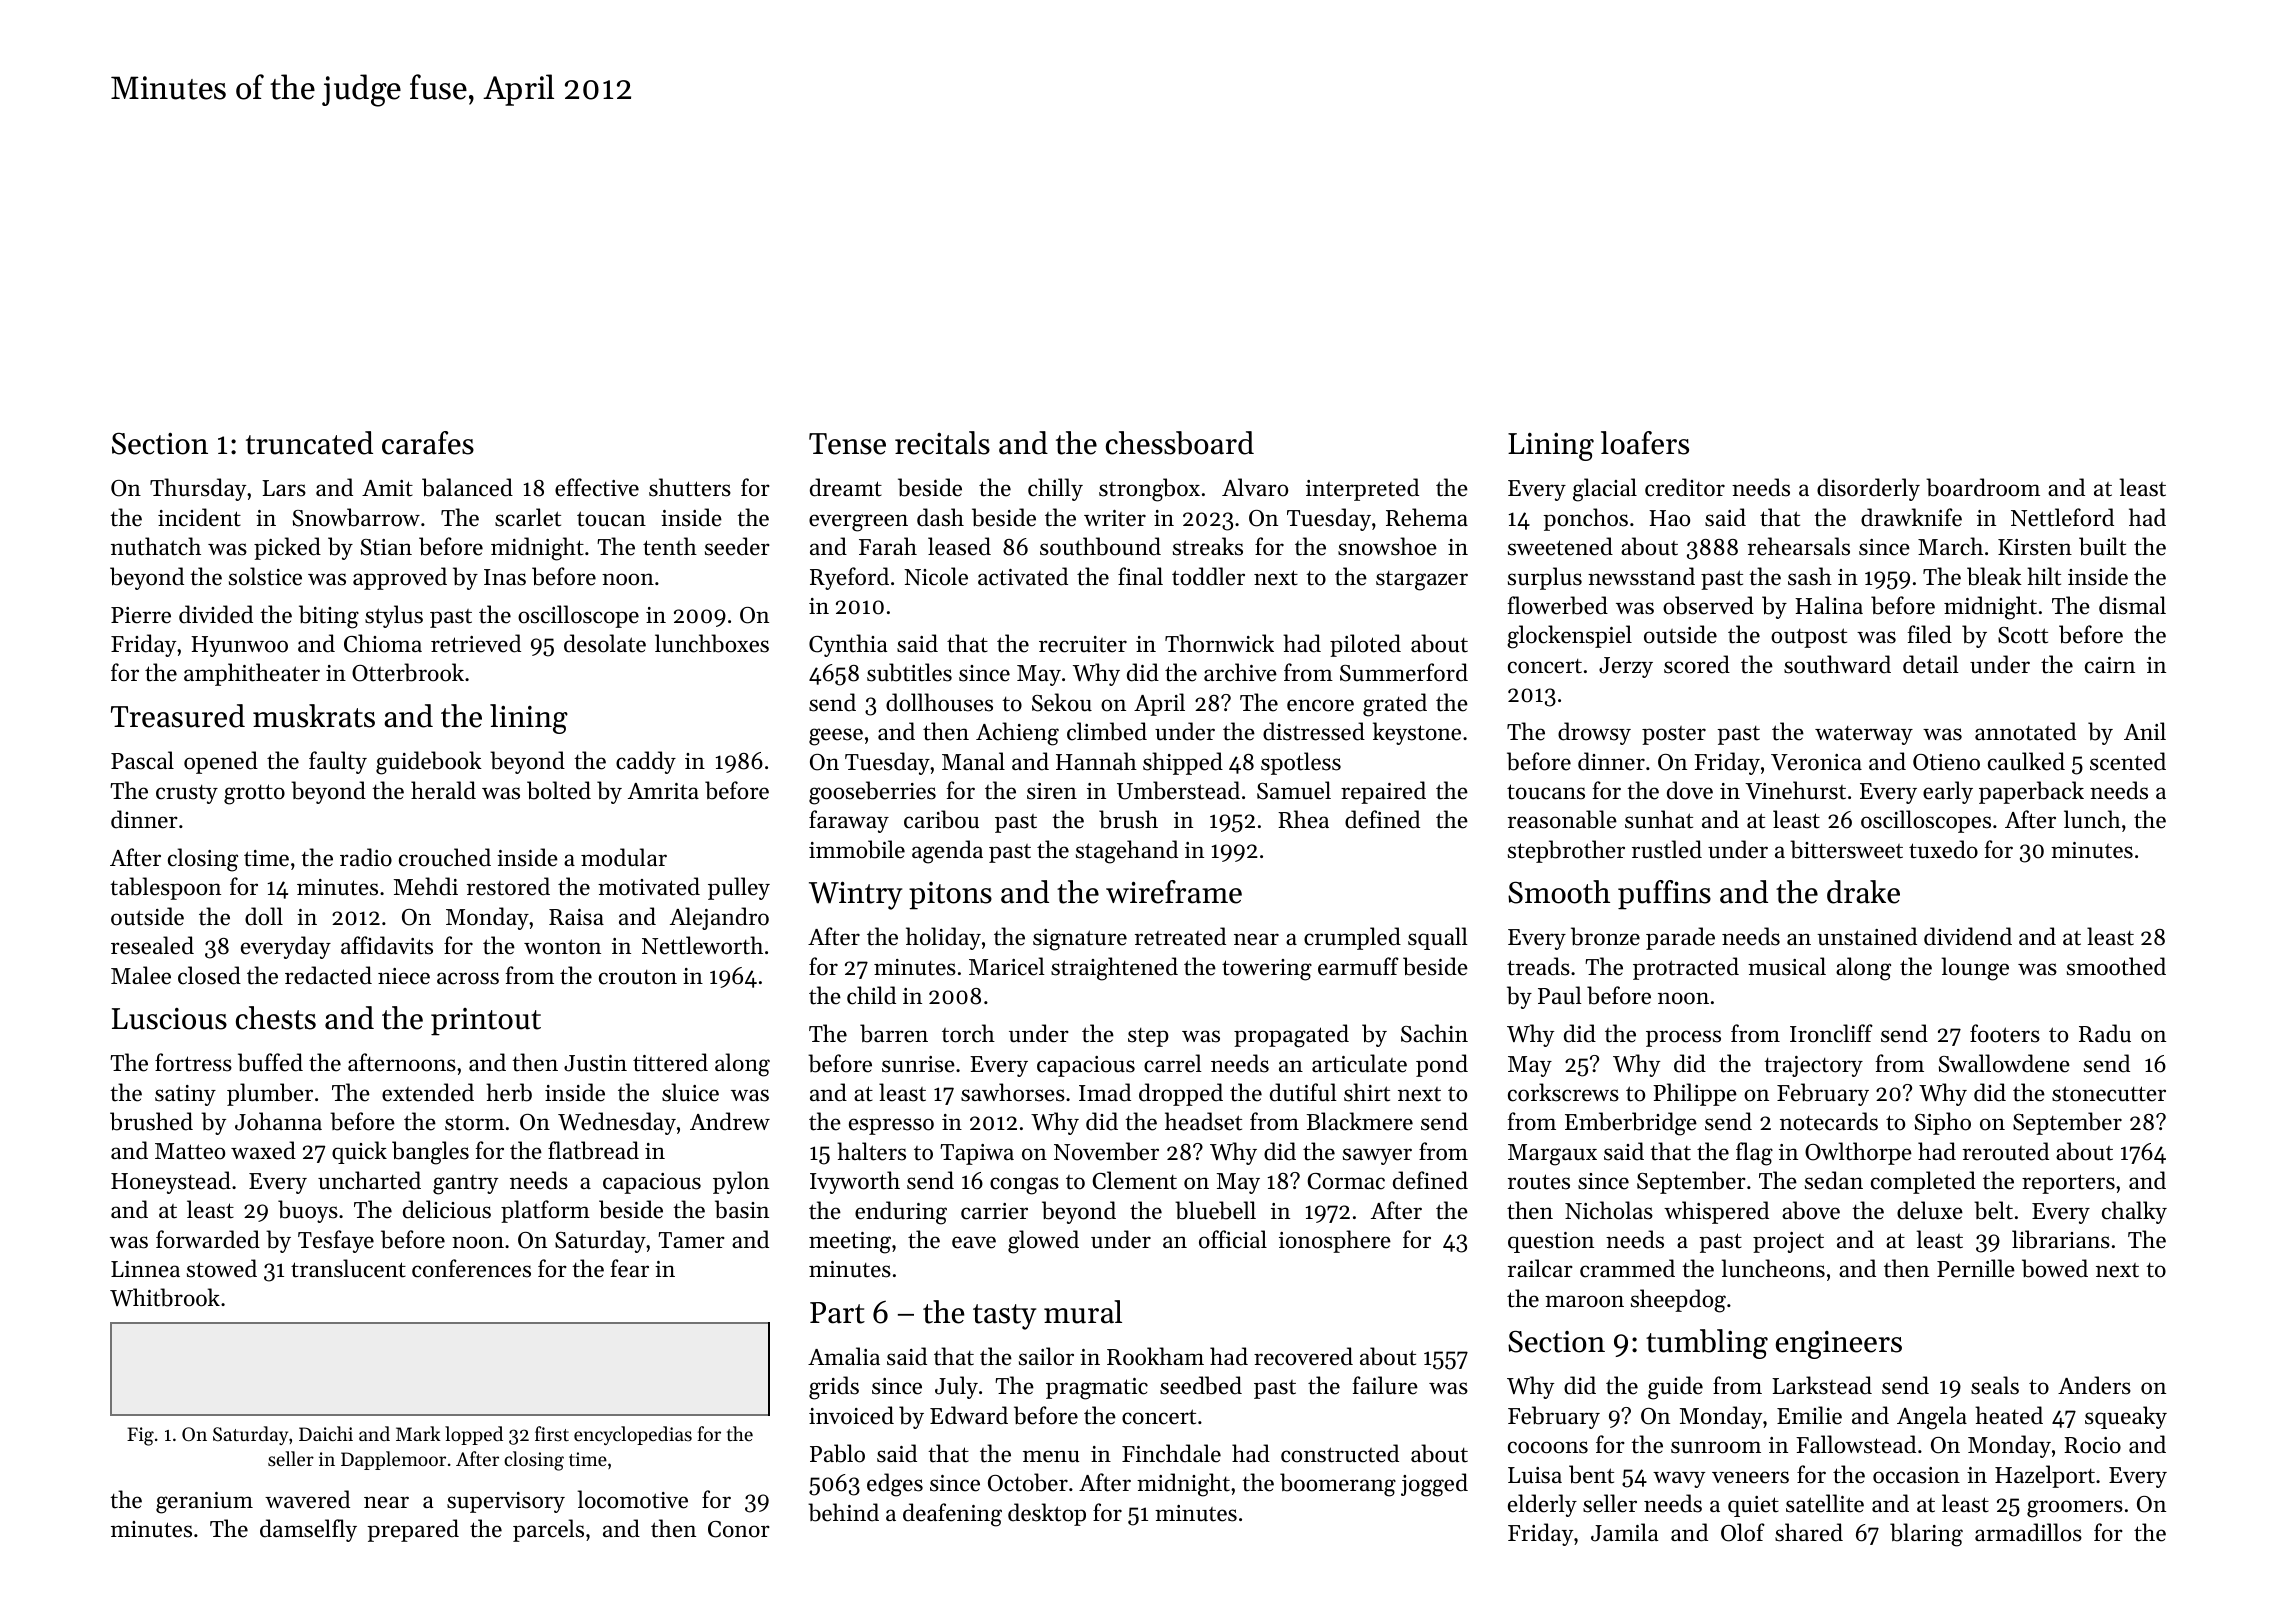 Image resolution: width=2277 pixels, height=1610 pixels. Describe the element at coordinates (1545, 578) in the document. I see `surplus` at that location.
